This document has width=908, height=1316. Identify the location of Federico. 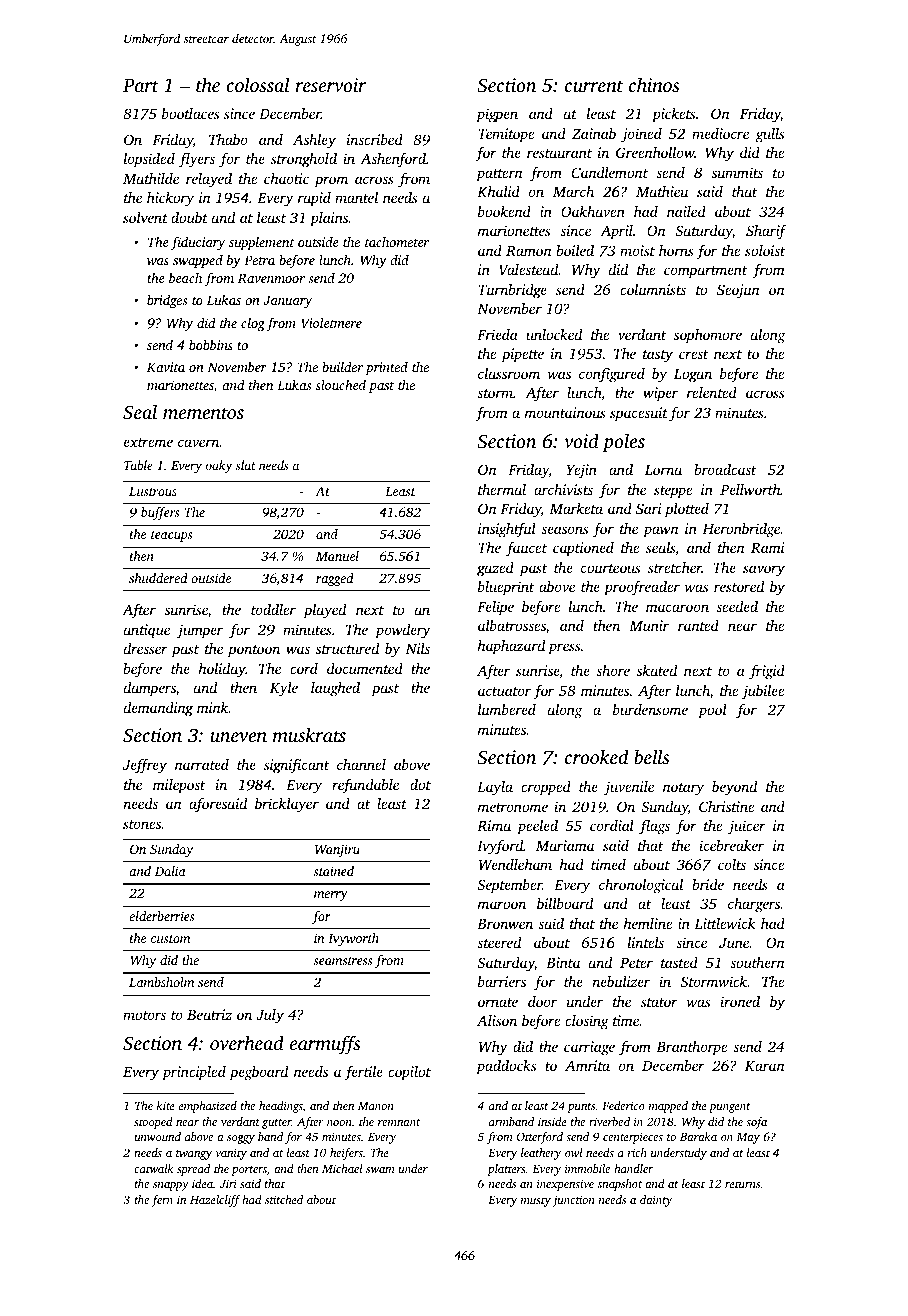
(623, 1105).
